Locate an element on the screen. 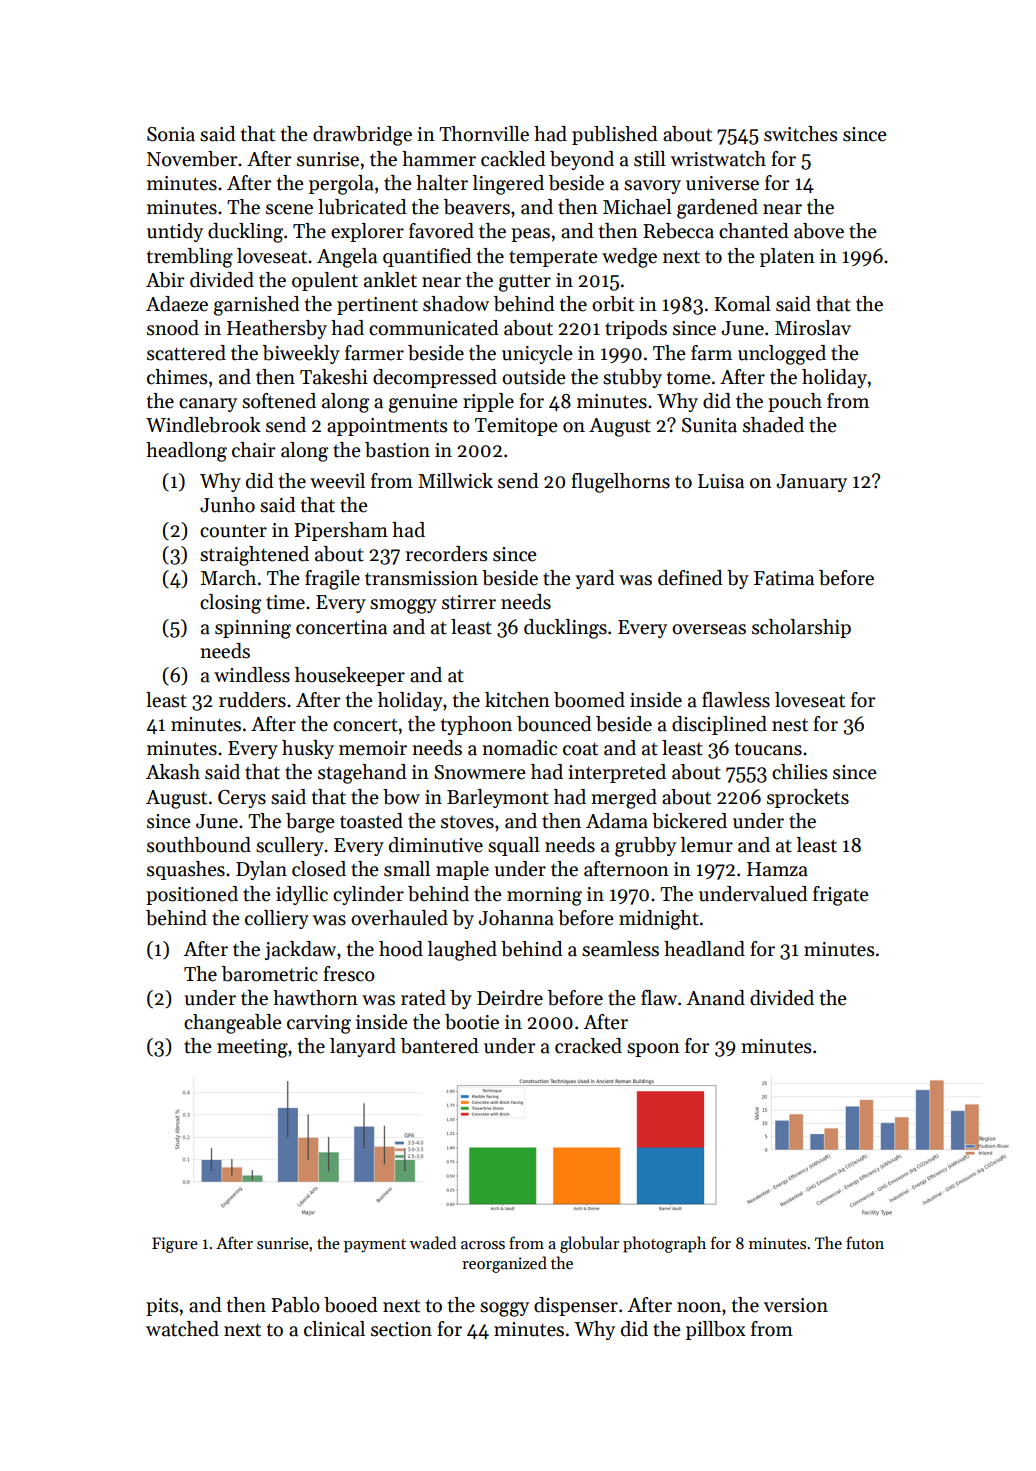 The image size is (1036, 1471). section is located at coordinates (401, 1329).
